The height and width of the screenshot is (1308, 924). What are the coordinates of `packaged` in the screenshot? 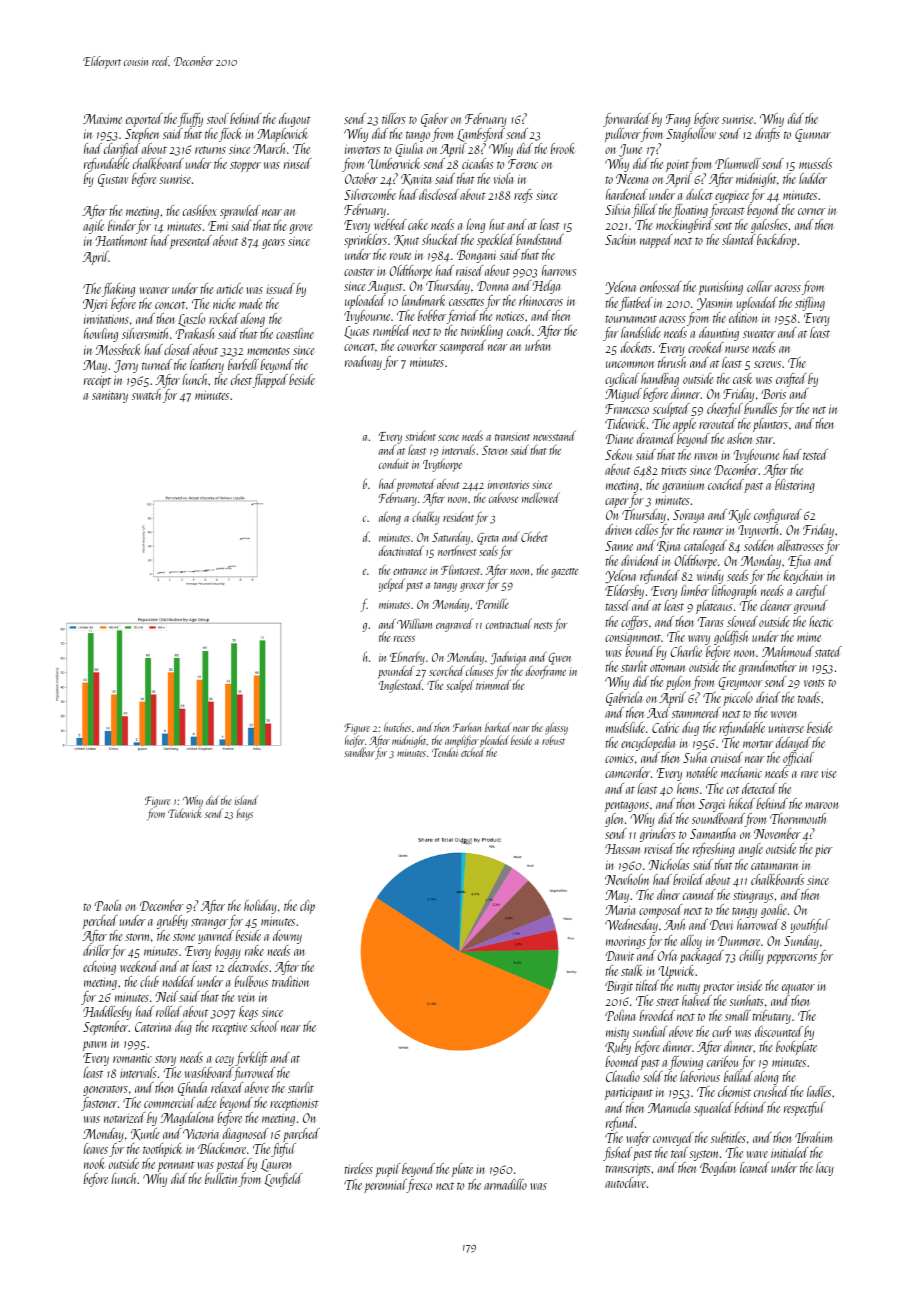 It's located at (702, 957).
